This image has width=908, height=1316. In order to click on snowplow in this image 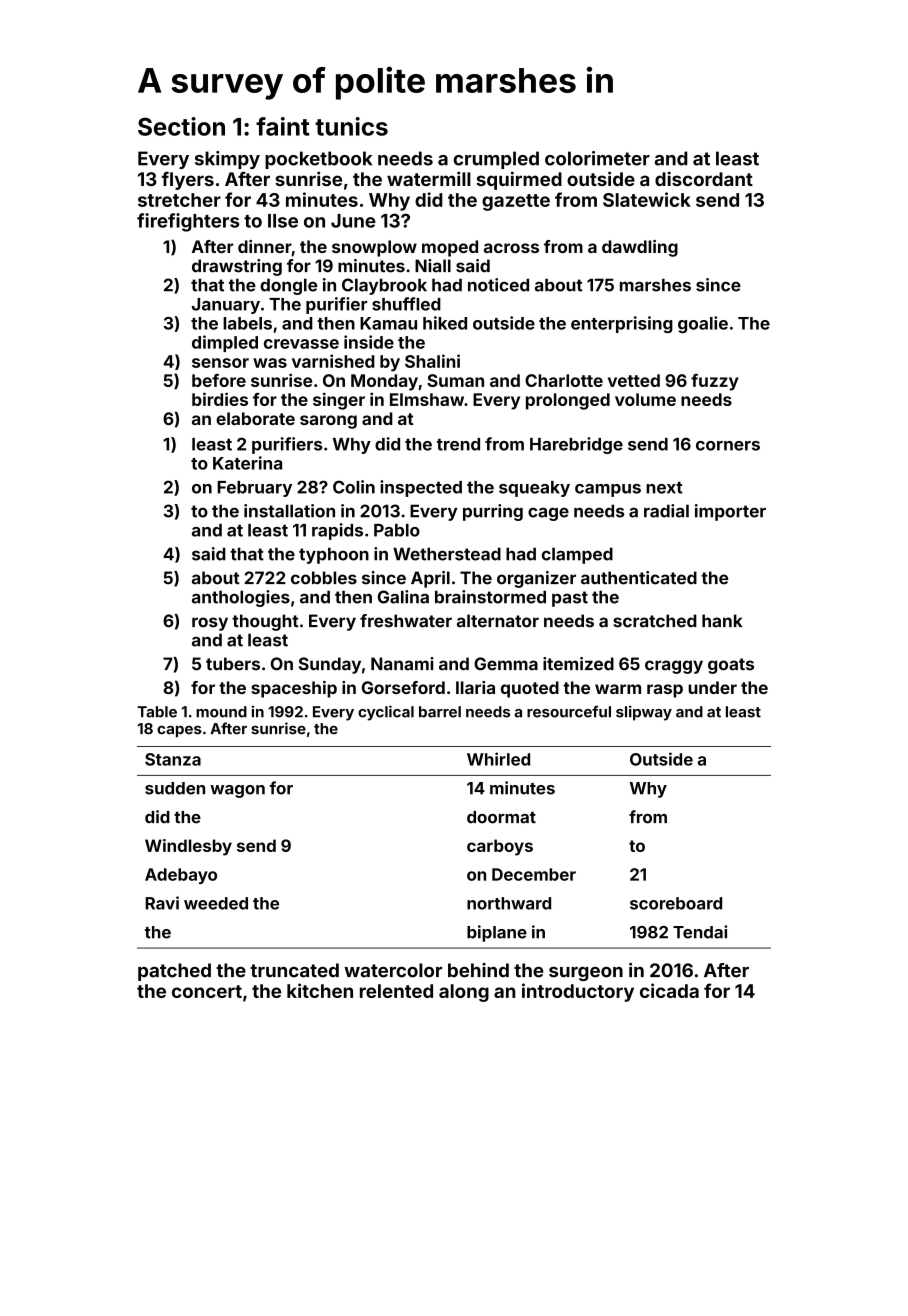, I will do `click(374, 248)`.
